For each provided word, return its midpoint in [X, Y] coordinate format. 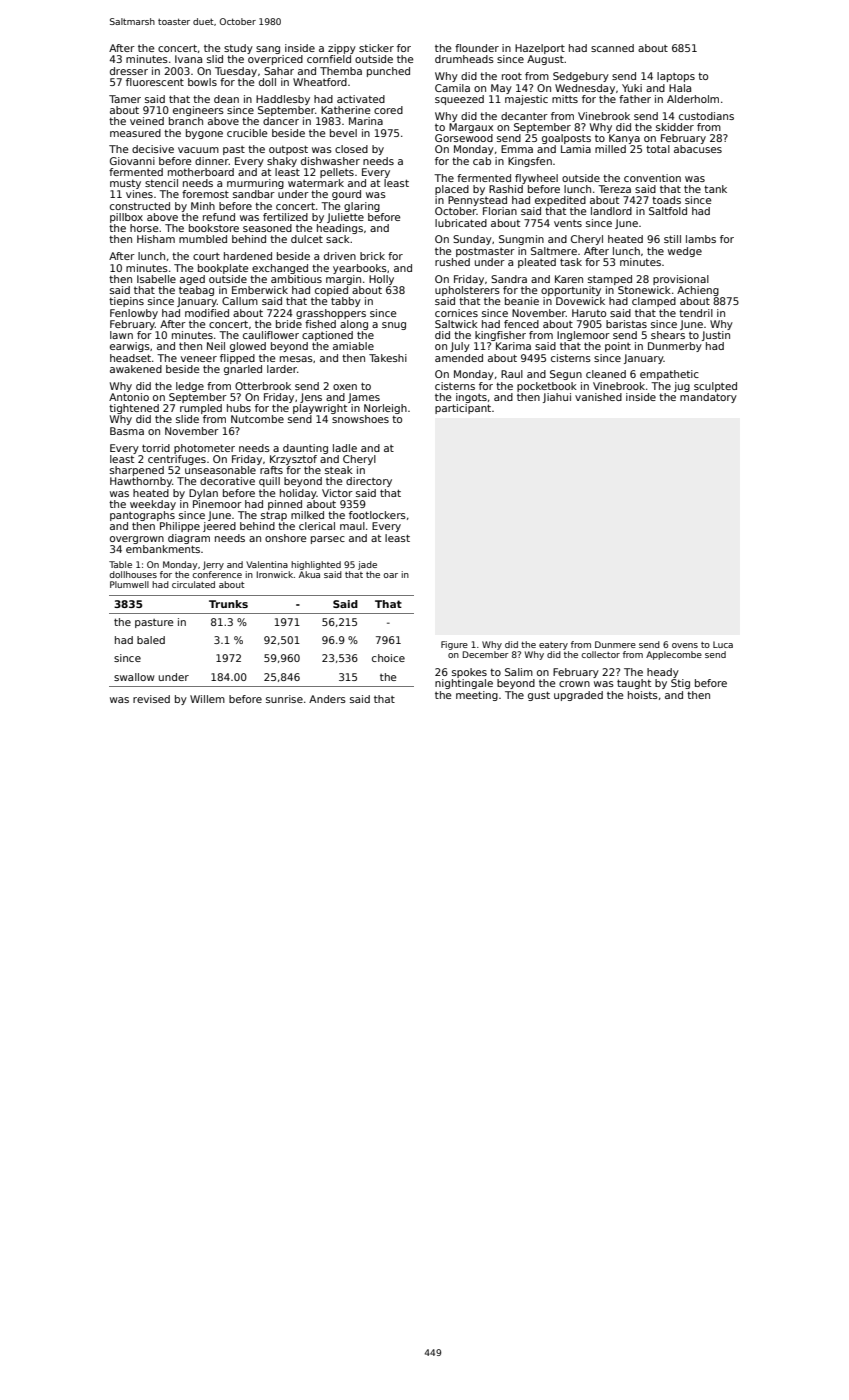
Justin [716, 336]
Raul [512, 374]
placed [452, 190]
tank [715, 189]
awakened [136, 369]
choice [388, 658]
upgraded [578, 696]
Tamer [125, 99]
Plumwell [129, 584]
